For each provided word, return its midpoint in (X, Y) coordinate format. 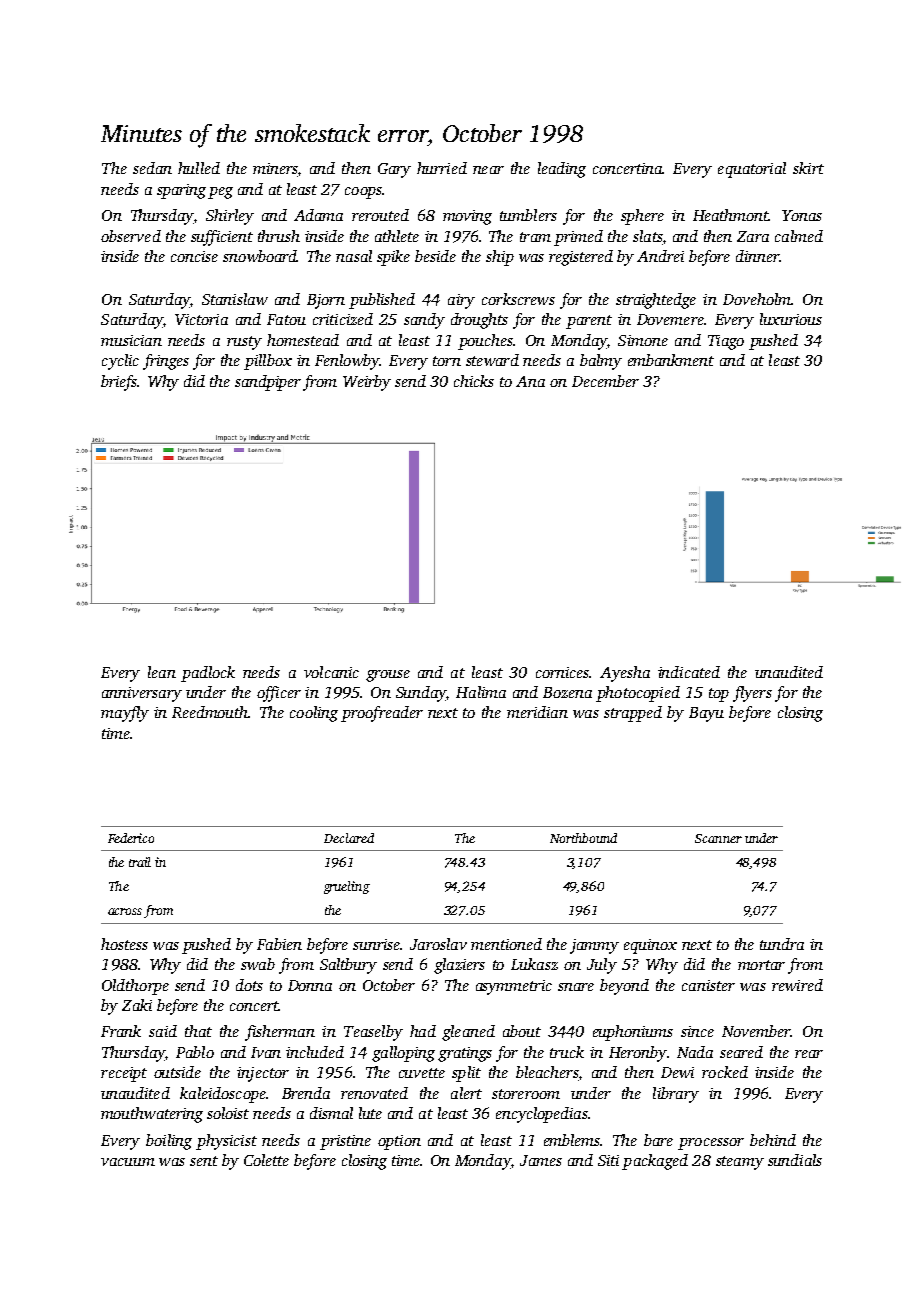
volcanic (331, 672)
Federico (131, 838)
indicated (689, 672)
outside (177, 1072)
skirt (808, 168)
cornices (562, 672)
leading (562, 170)
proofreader (382, 714)
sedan (152, 168)
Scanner (718, 838)
